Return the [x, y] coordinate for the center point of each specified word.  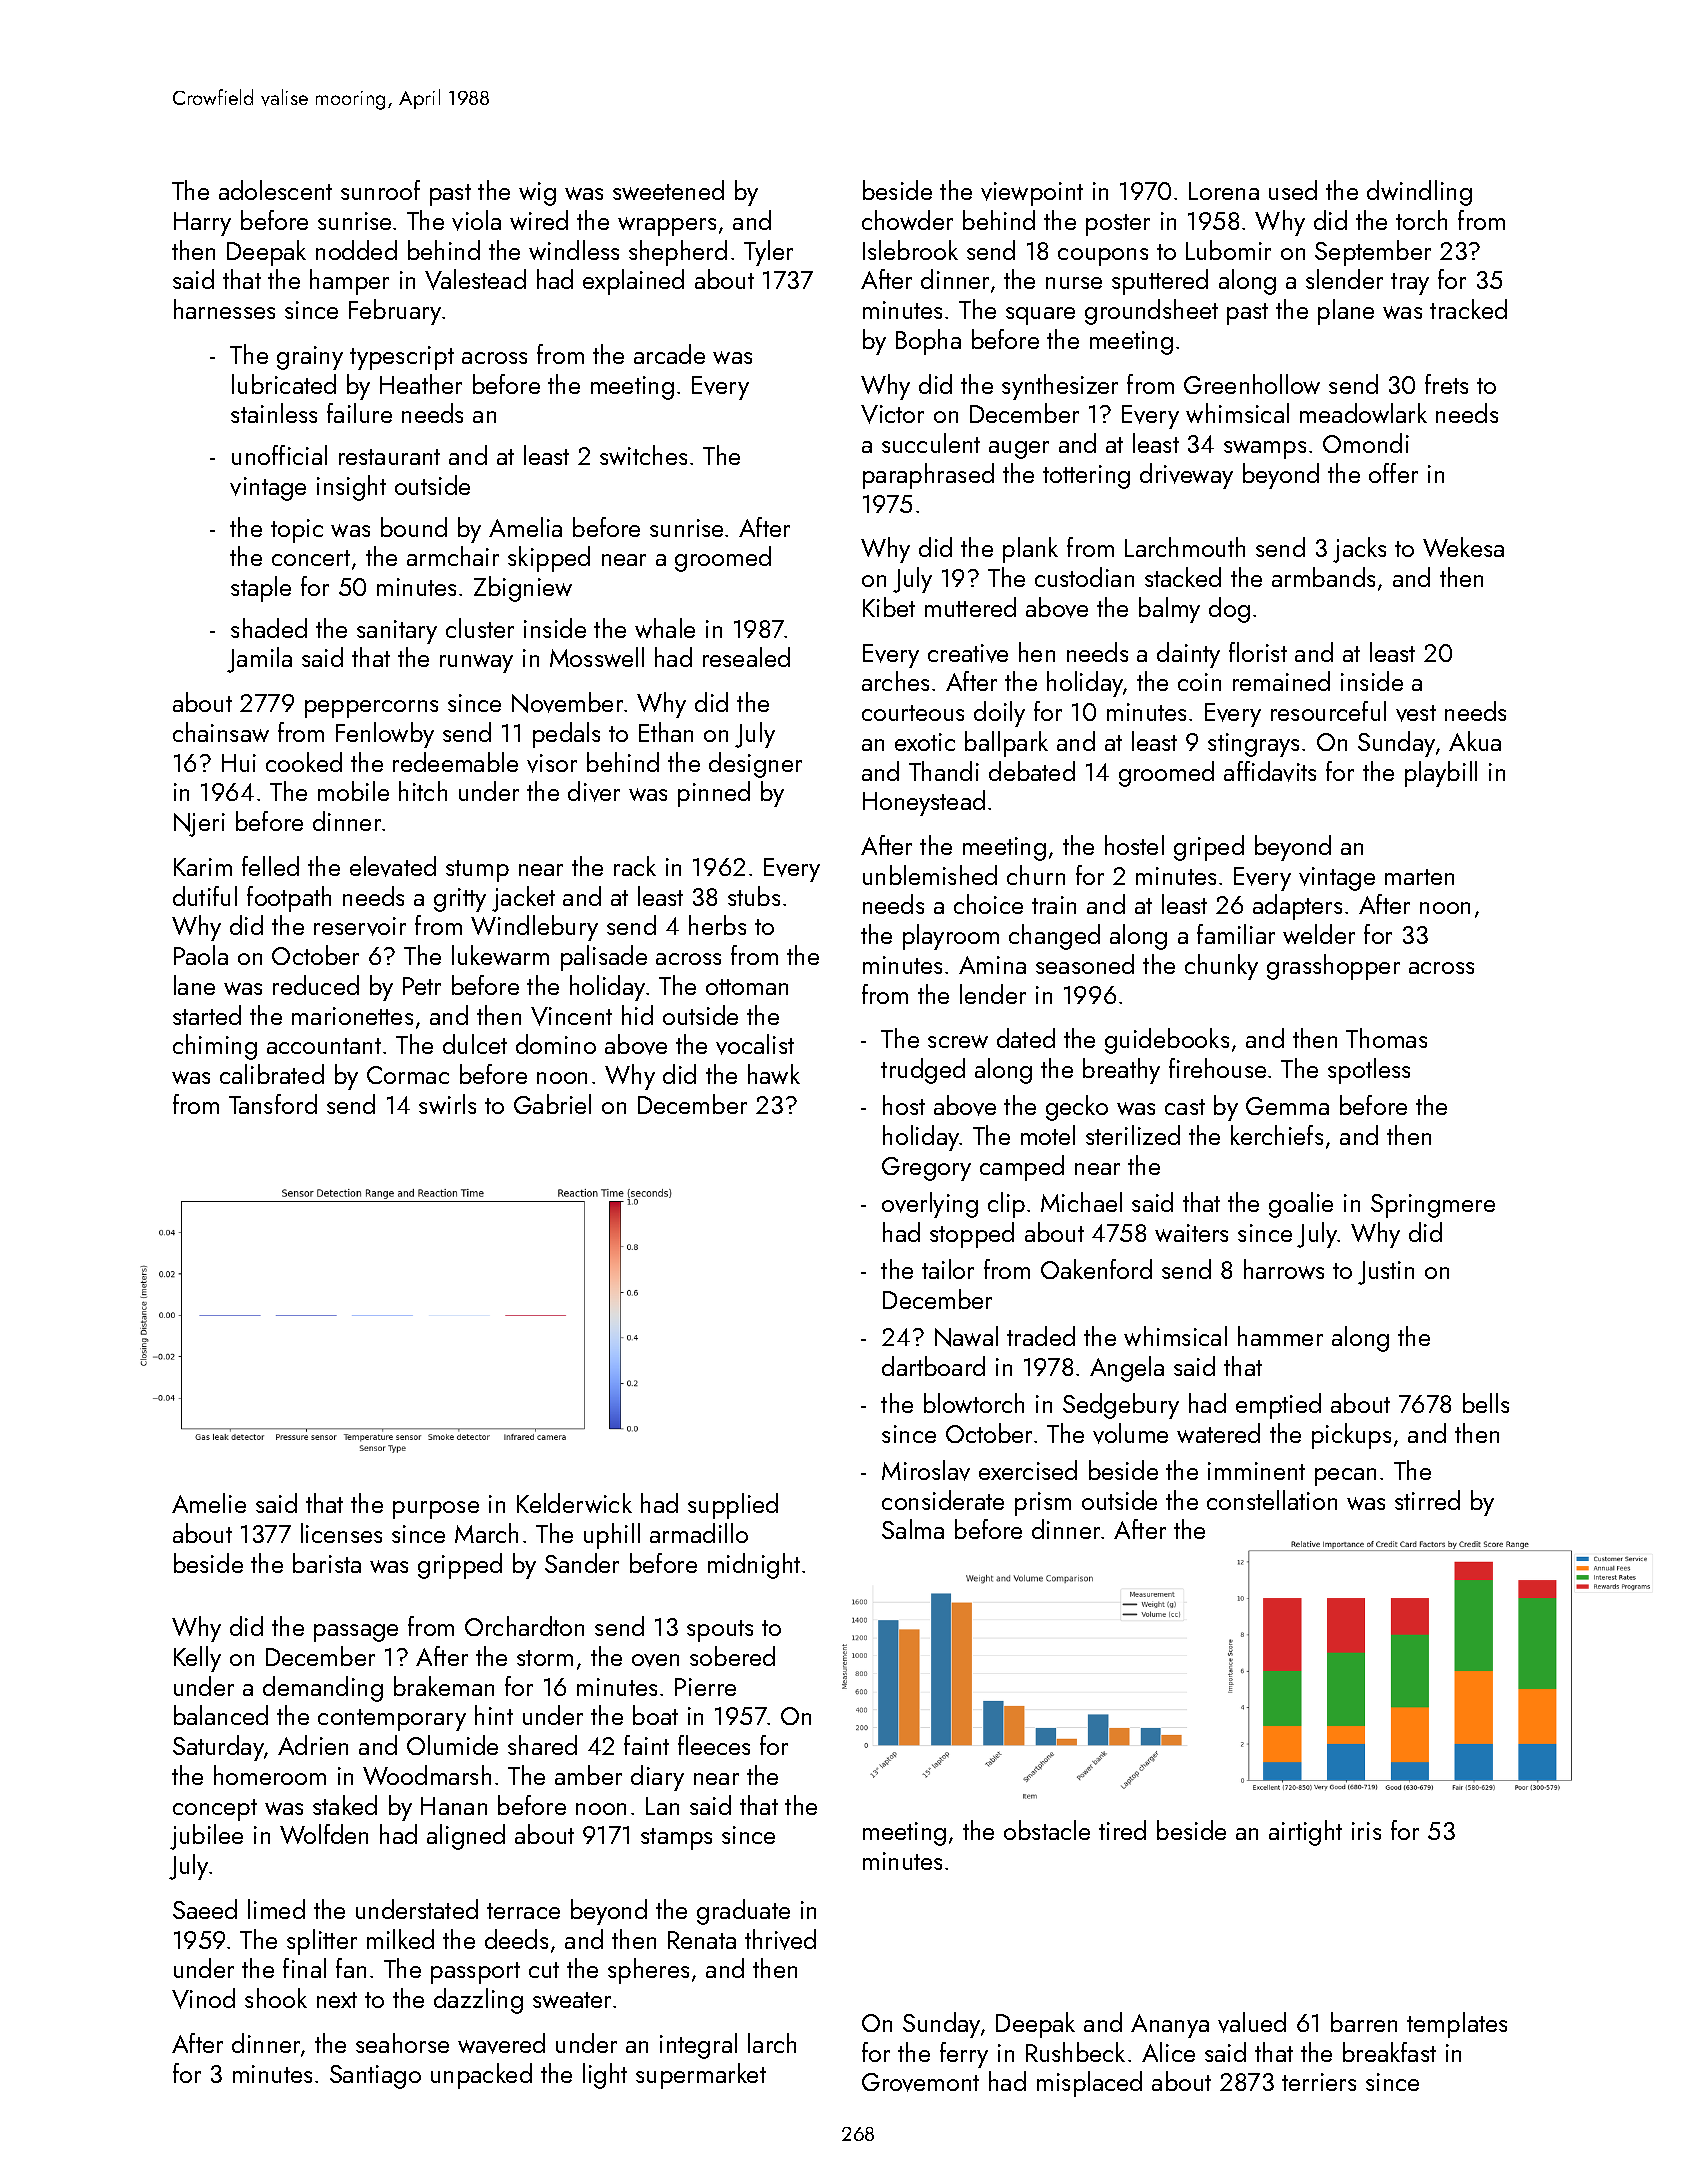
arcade [669, 354]
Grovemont [920, 2082]
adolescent [275, 190]
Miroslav [926, 1470]
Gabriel [552, 1104]
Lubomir [1228, 250]
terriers [1319, 2082]
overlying [930, 1205]
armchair [453, 556]
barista [327, 1563]
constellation [1272, 1500]
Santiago [375, 2077]
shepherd [678, 253]
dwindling [1419, 193]
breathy [1121, 1071]
